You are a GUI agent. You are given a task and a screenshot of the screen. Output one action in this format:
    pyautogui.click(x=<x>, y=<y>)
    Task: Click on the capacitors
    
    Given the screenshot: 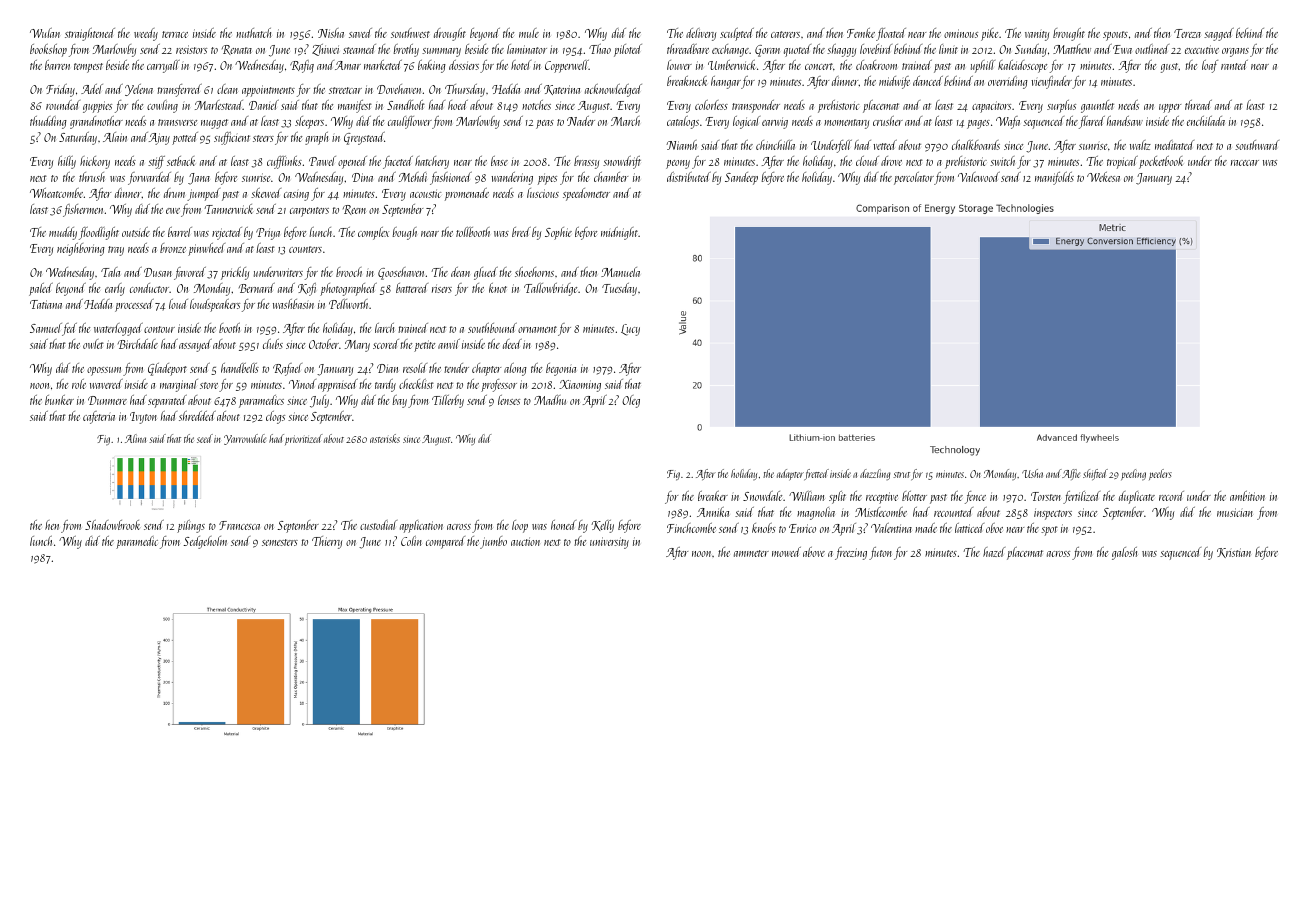 What is the action you would take?
    pyautogui.click(x=991, y=107)
